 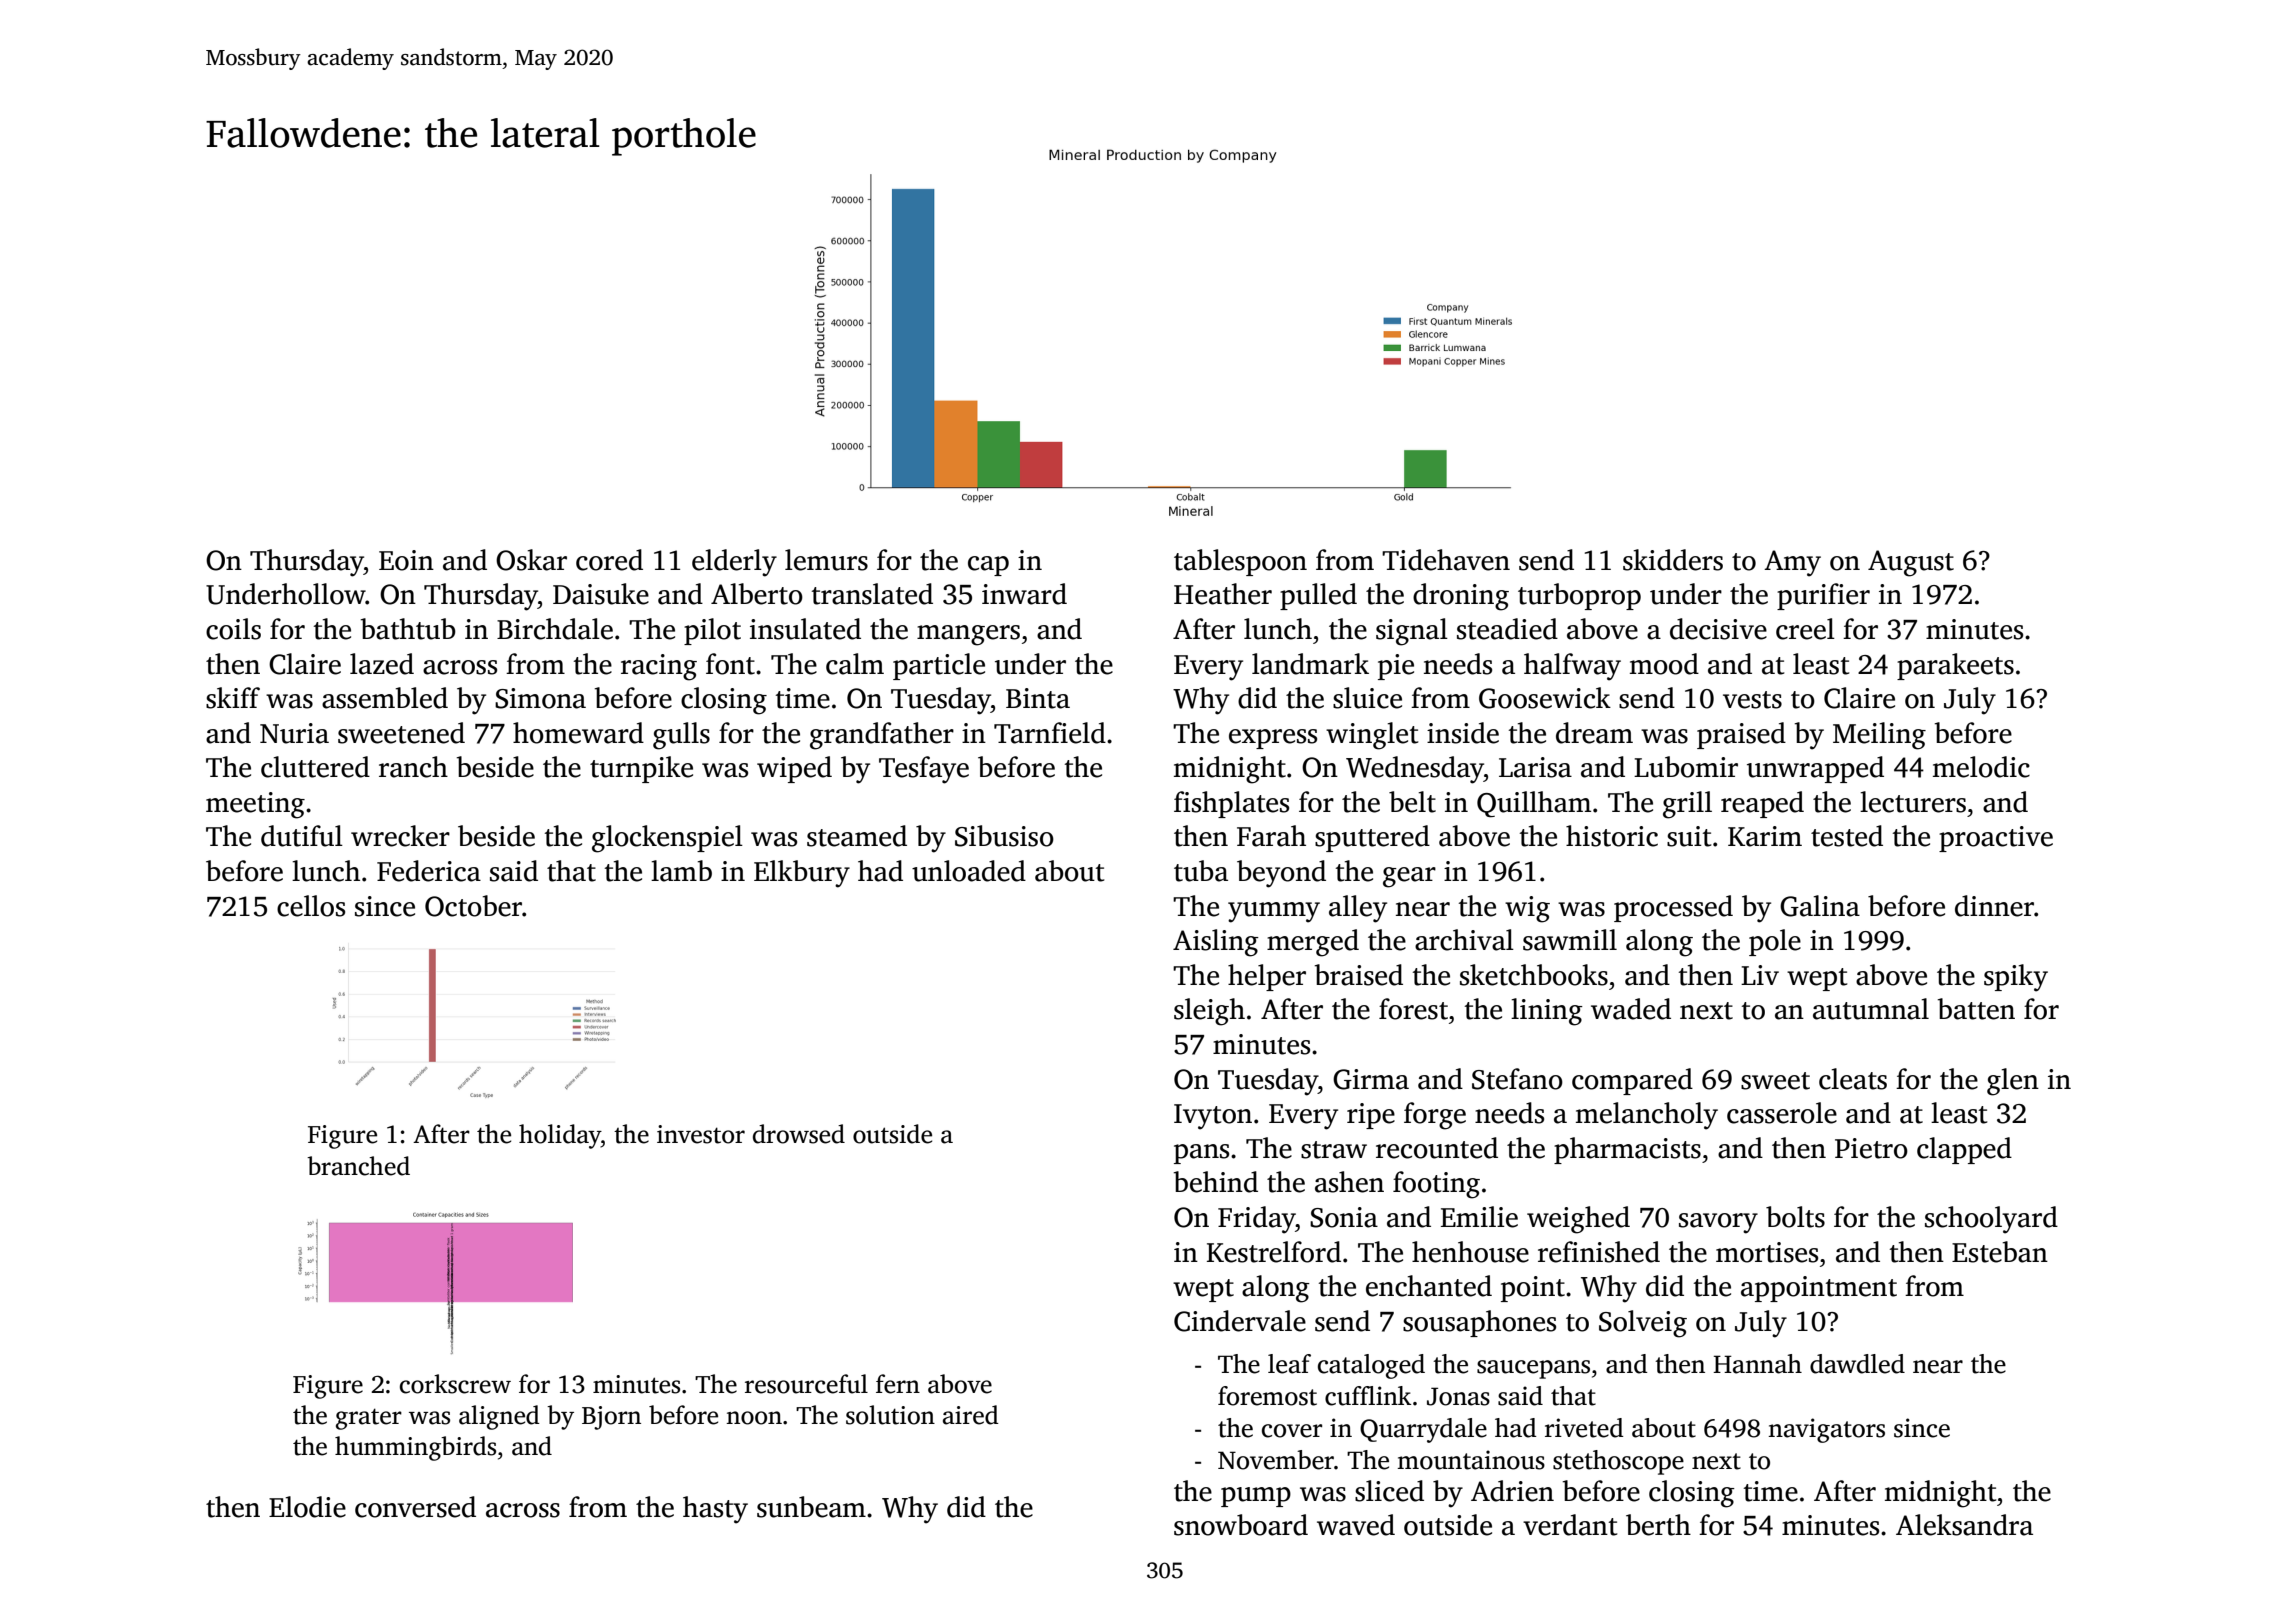 What do you see at coordinates (1213, 1117) in the screenshot?
I see `Ivyton` at bounding box center [1213, 1117].
